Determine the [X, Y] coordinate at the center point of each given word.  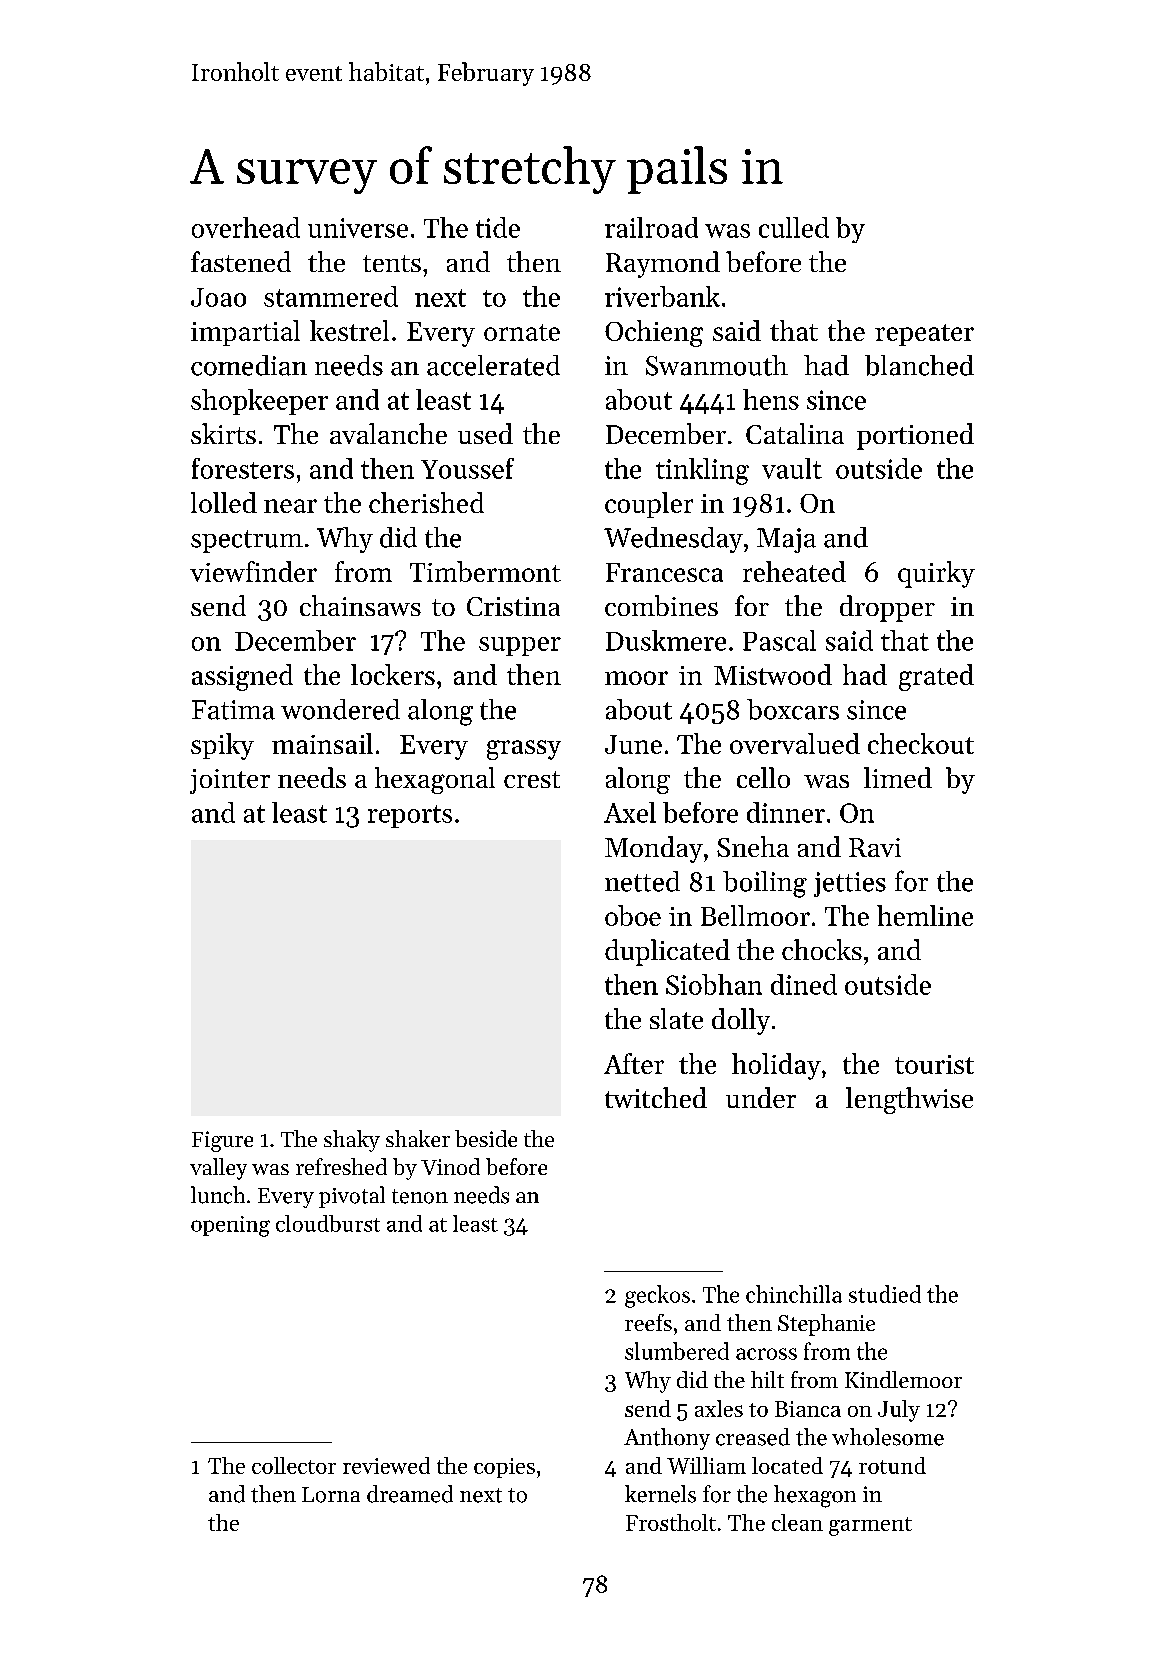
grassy [524, 750]
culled [794, 227]
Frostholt [671, 1522]
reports [410, 816]
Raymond [663, 264]
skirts [223, 433]
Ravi [875, 847]
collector [294, 1465]
